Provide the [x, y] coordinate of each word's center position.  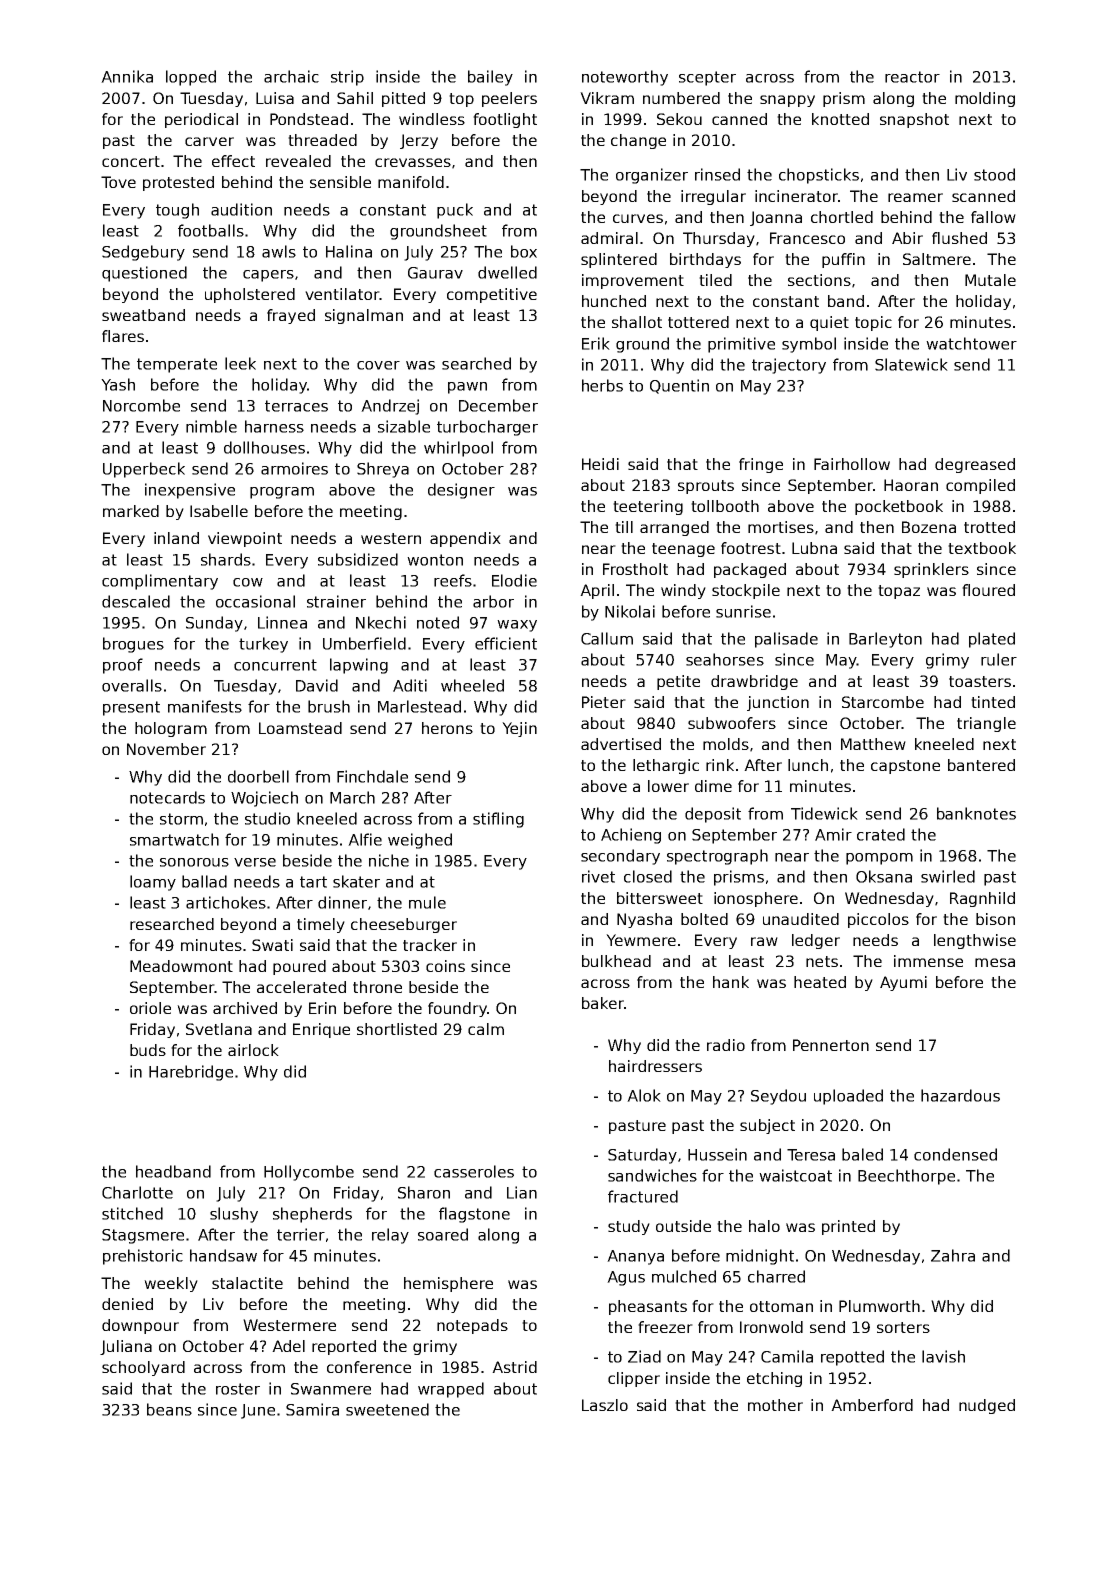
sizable [404, 426]
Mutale [990, 280]
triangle [986, 724]
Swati [272, 945]
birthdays [705, 260]
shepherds [312, 1215]
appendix [465, 539]
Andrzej [390, 407]
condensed [955, 1154]
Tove [118, 182]
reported [344, 1347]
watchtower [971, 343]
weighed [420, 841]
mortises [781, 527]
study [629, 1227]
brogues [133, 645]
